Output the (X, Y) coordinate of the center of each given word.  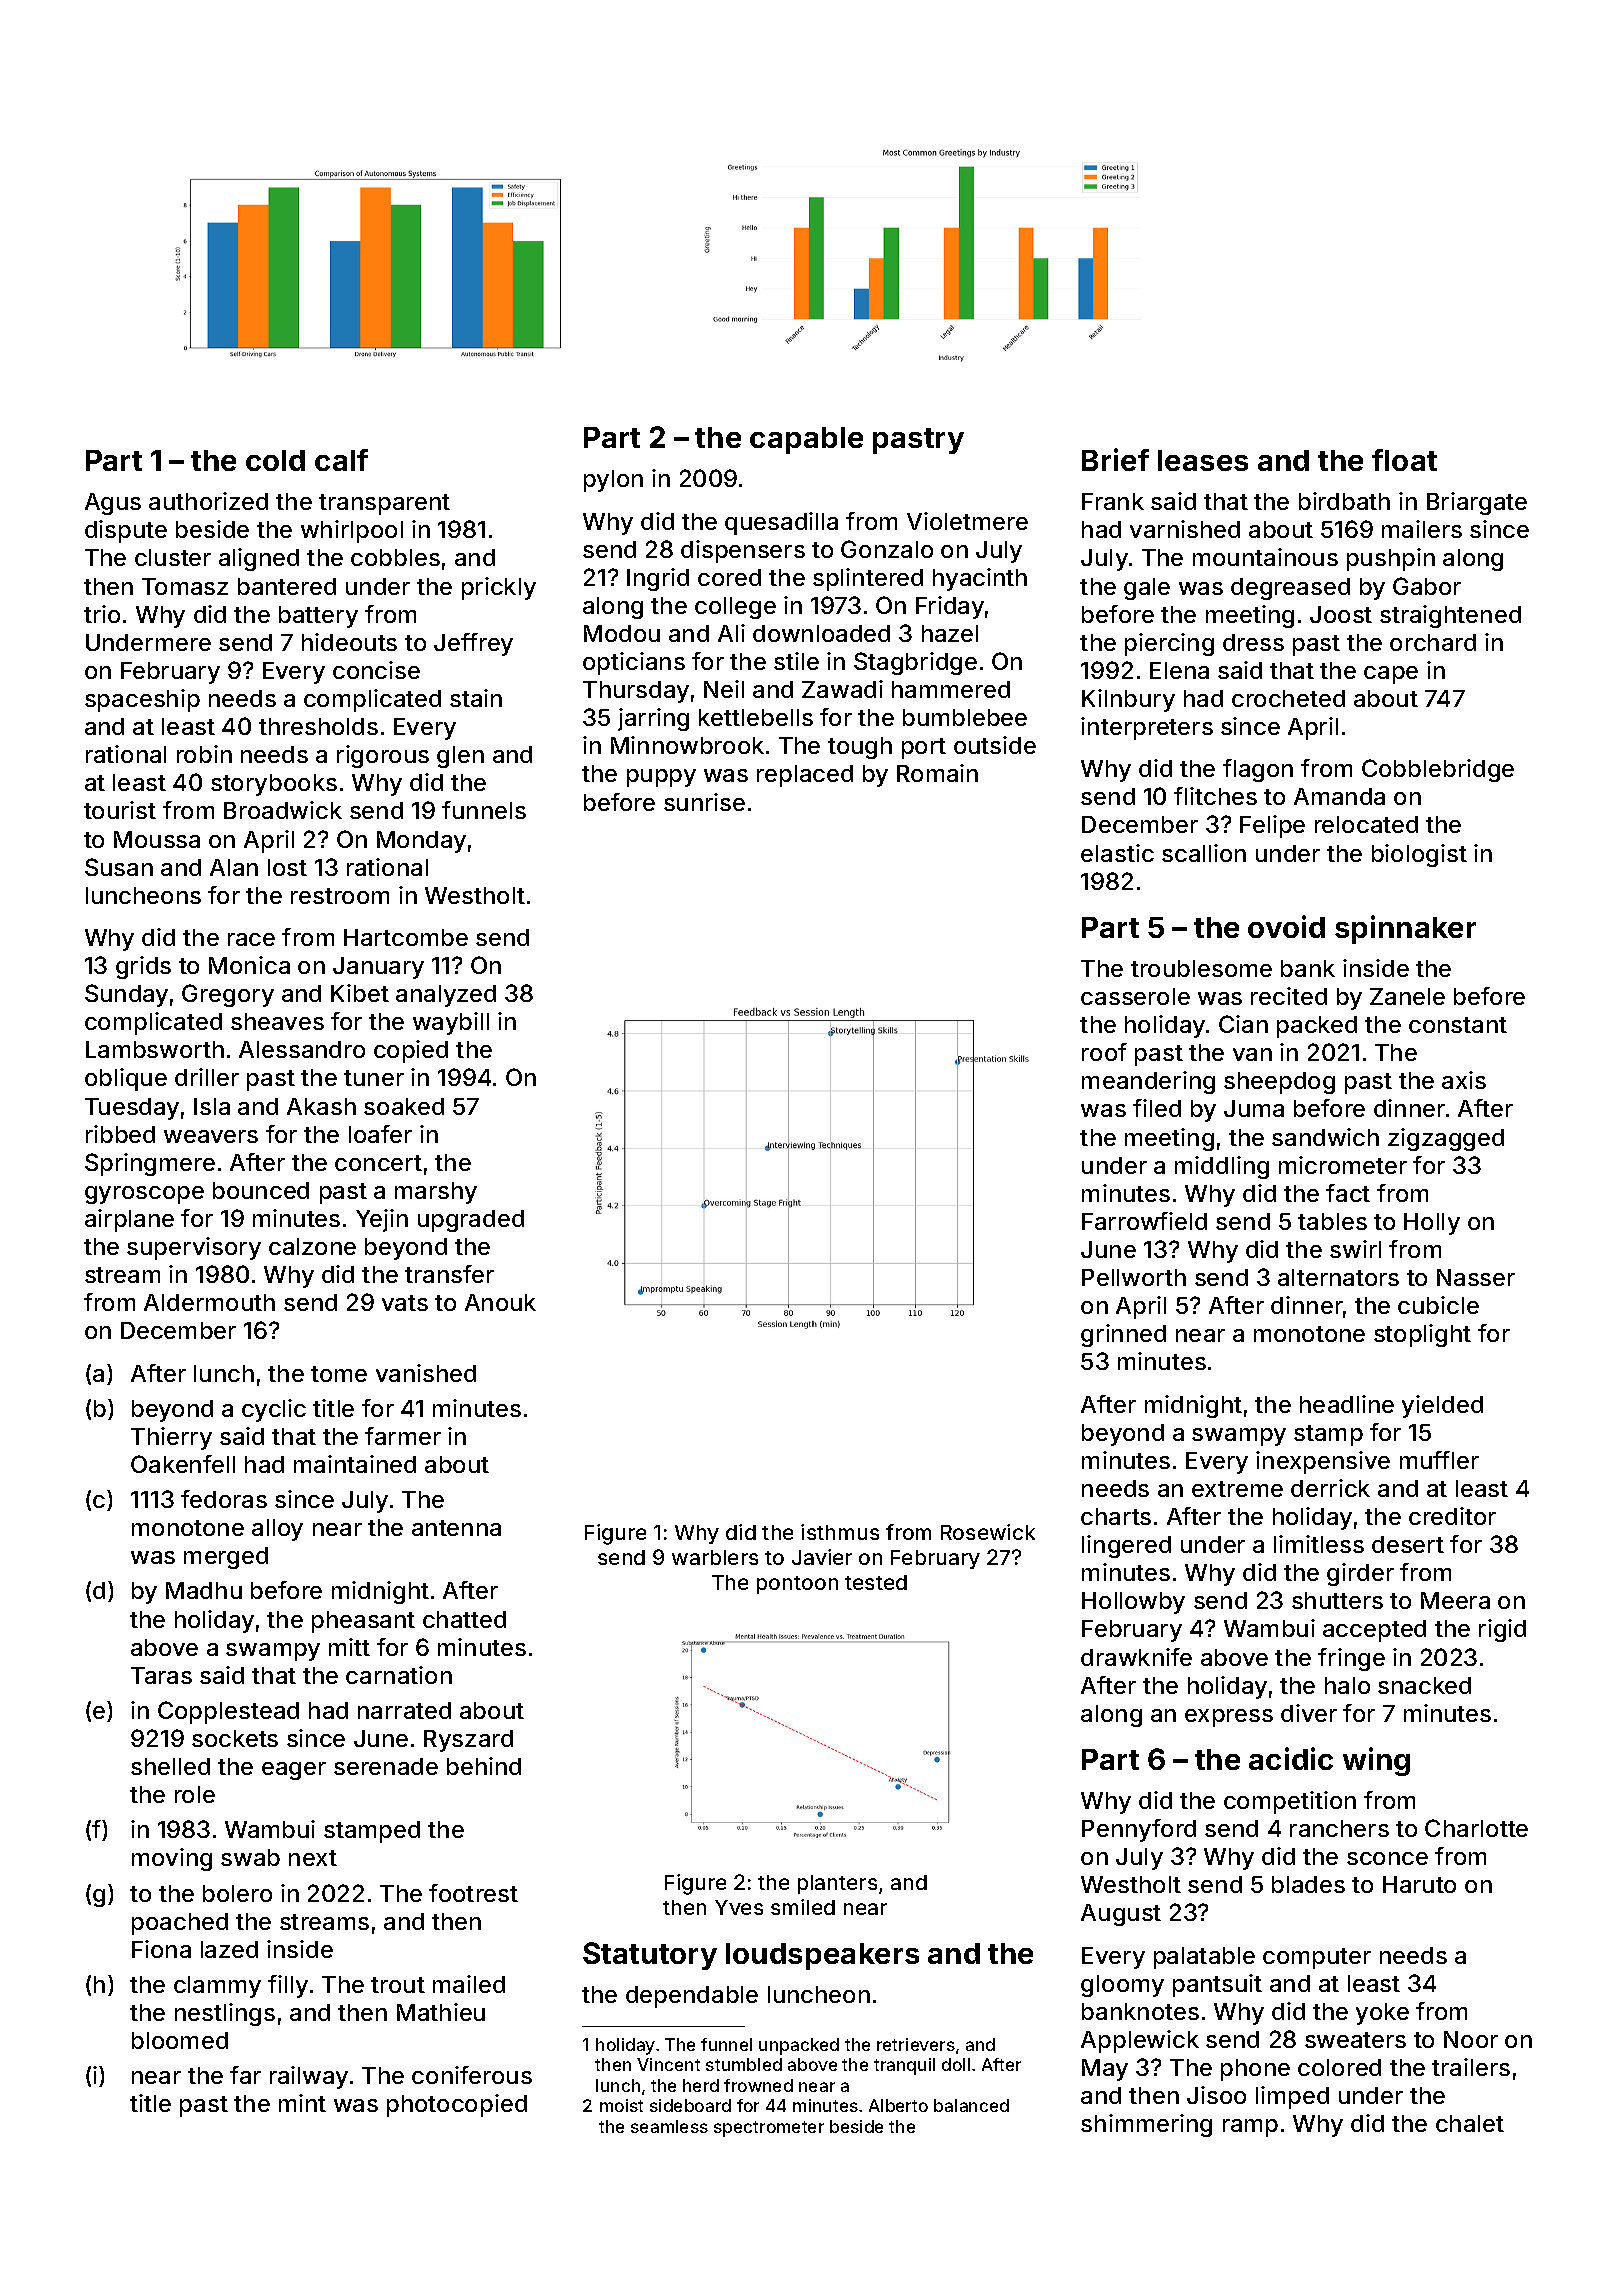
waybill (451, 1023)
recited (1289, 996)
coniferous (472, 2075)
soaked (404, 1106)
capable (806, 440)
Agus (113, 504)
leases (1203, 460)
